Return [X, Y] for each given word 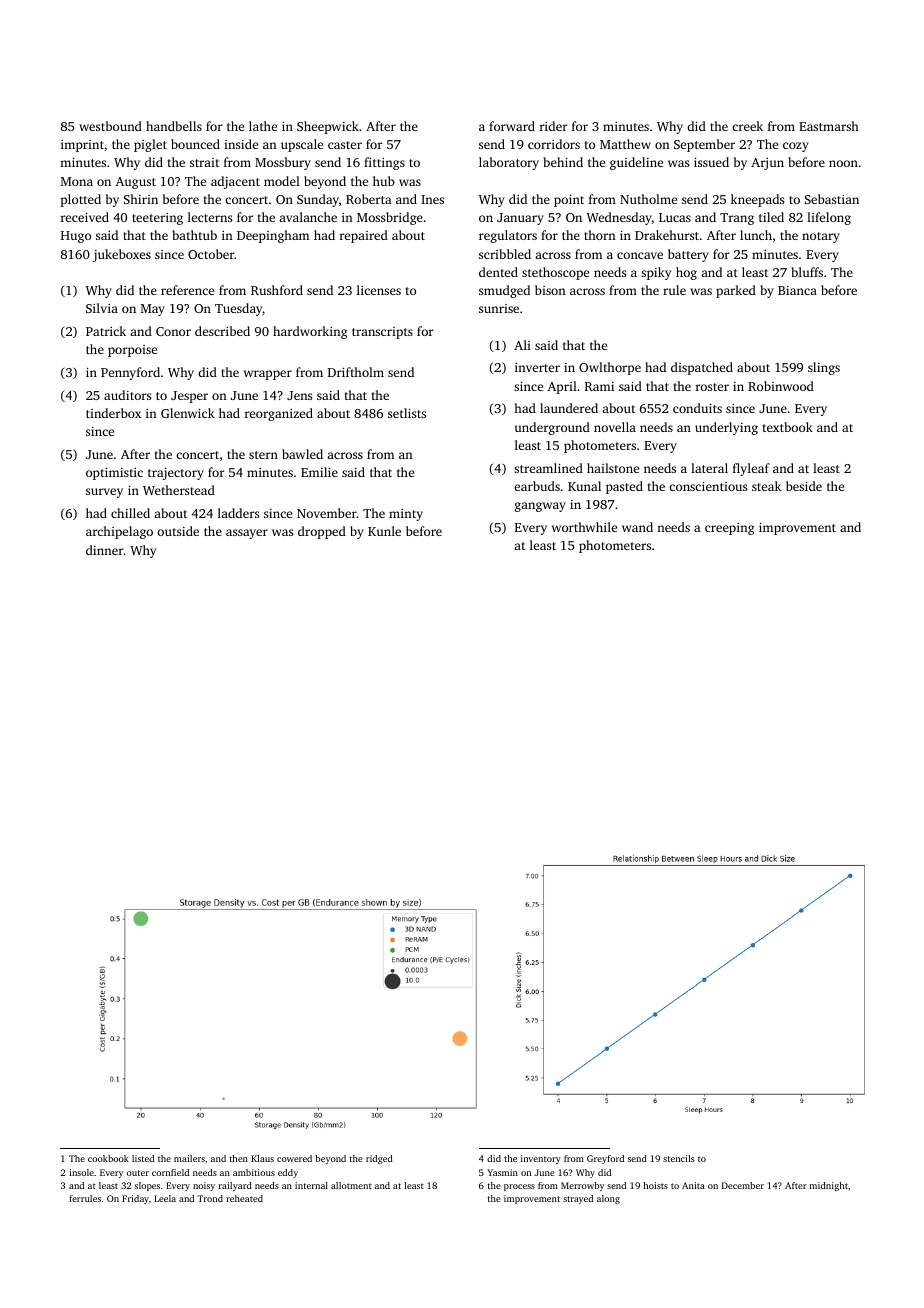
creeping [729, 529]
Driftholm [356, 372]
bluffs [807, 272]
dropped [322, 532]
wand [637, 527]
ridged [379, 1159]
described [222, 331]
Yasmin [502, 1172]
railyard [235, 1186]
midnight [829, 1186]
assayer [247, 534]
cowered [294, 1158]
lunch [756, 235]
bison [550, 290]
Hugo [76, 237]
